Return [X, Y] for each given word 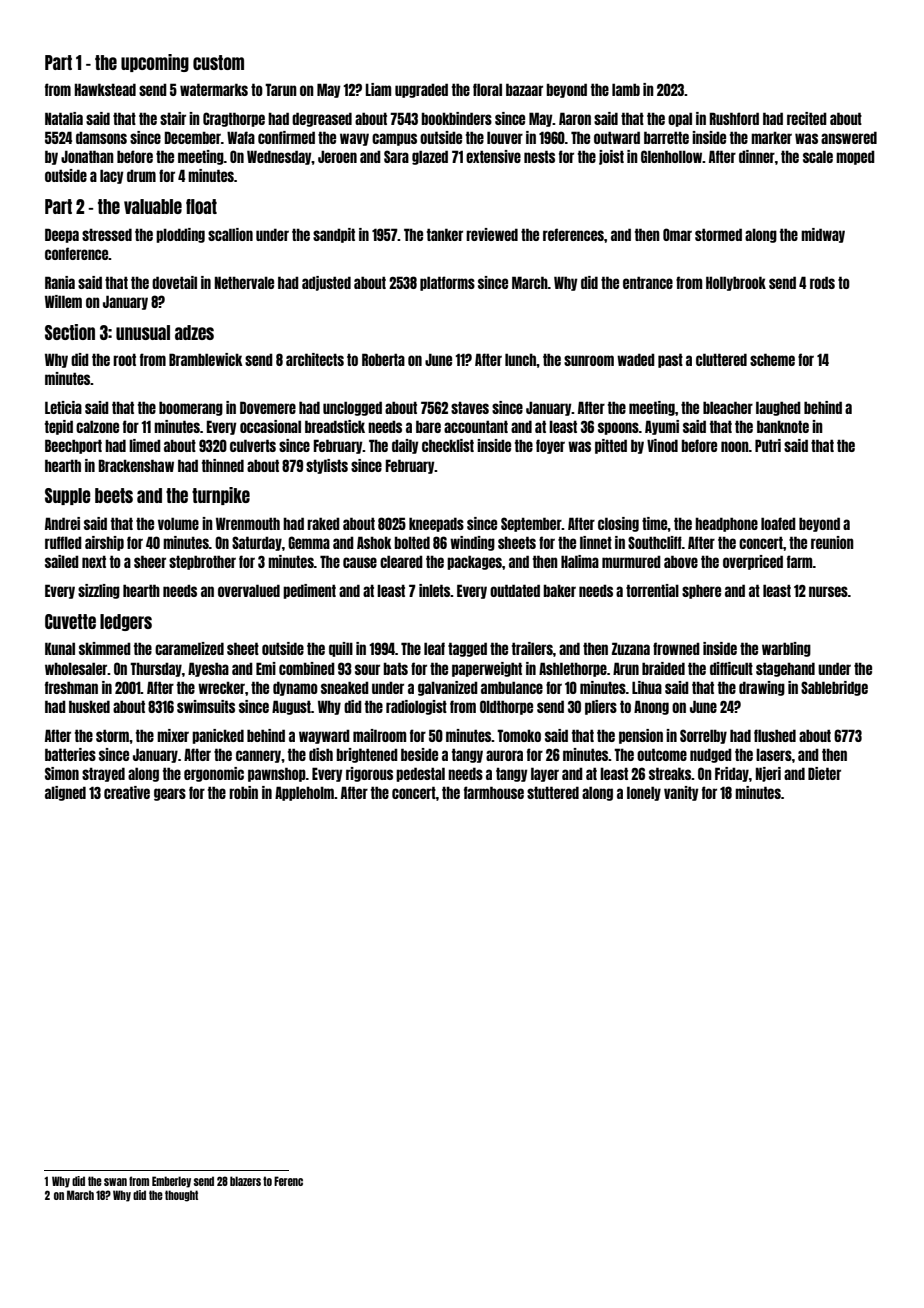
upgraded [421, 90]
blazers [245, 1181]
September [531, 524]
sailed [62, 561]
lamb [626, 89]
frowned [676, 648]
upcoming [155, 63]
